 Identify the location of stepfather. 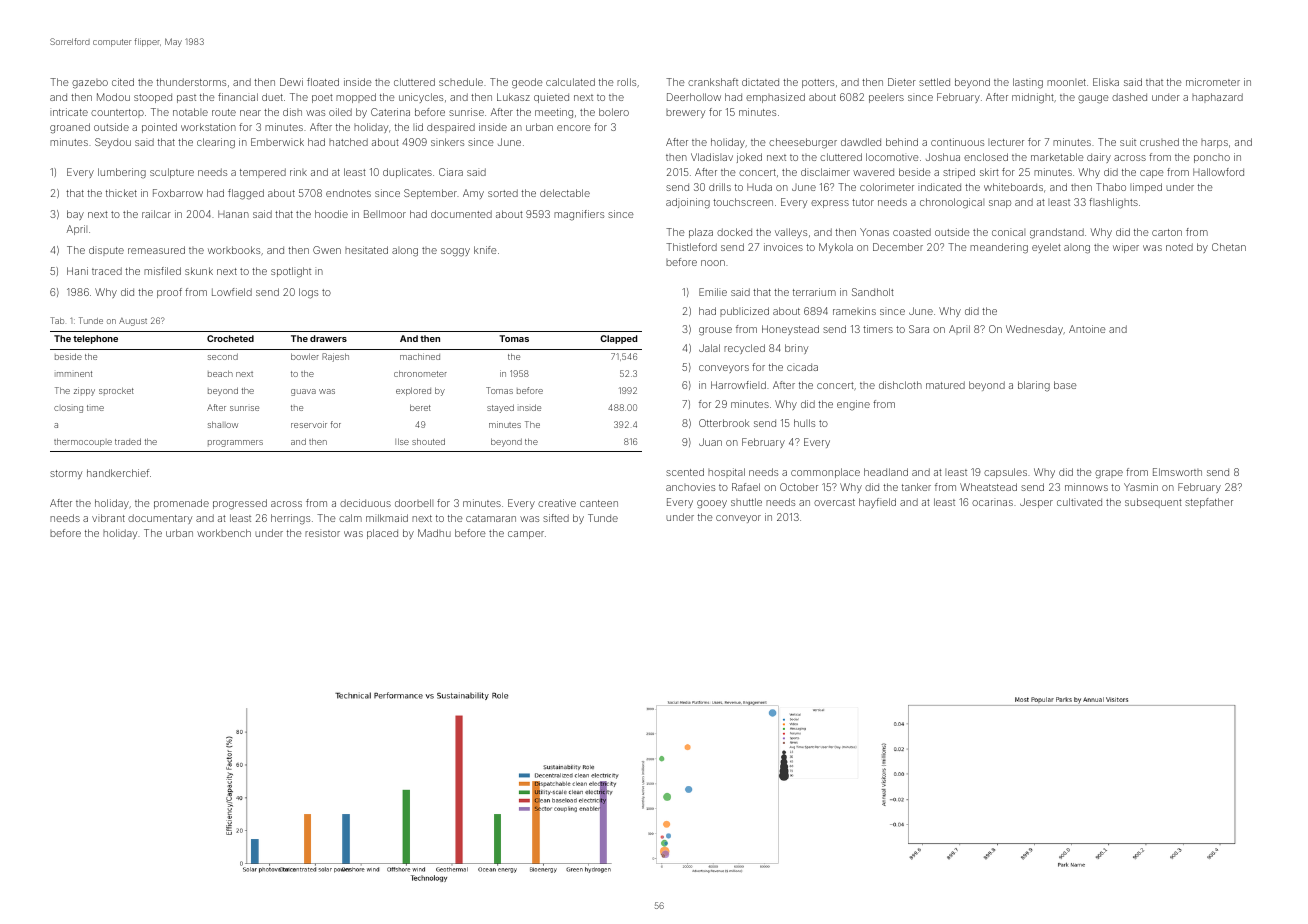
(1209, 503).
